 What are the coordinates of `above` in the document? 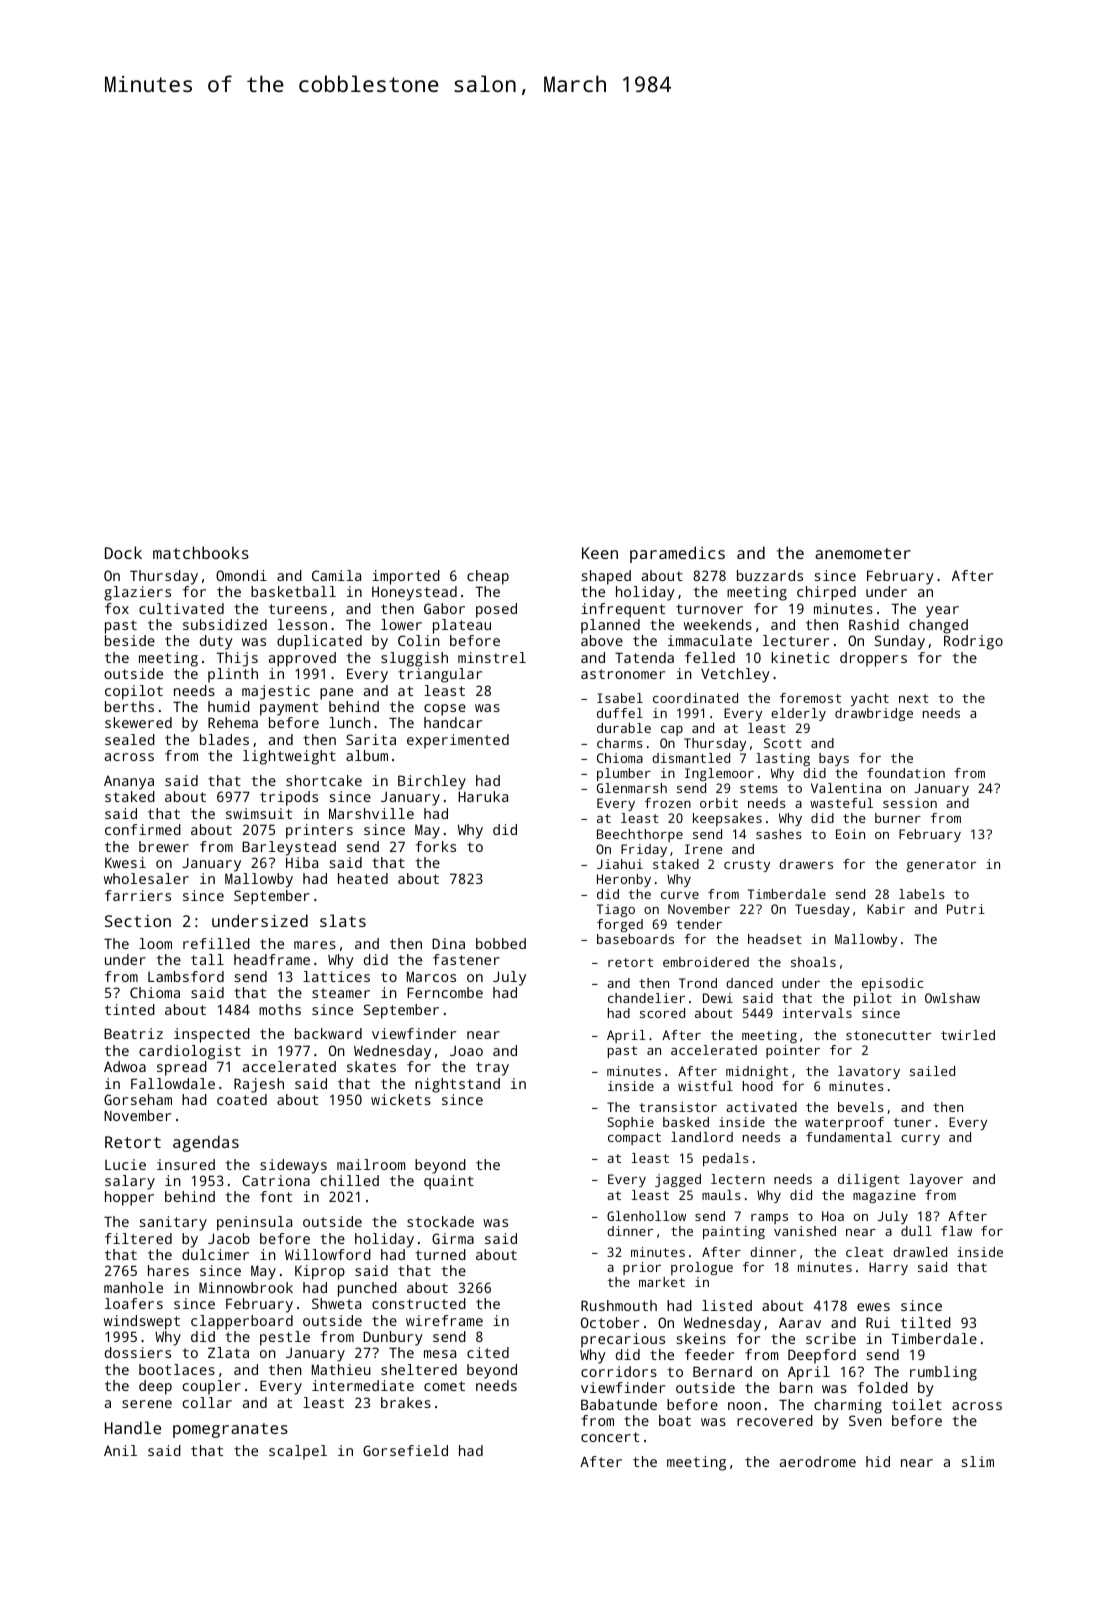 It's located at (602, 640).
